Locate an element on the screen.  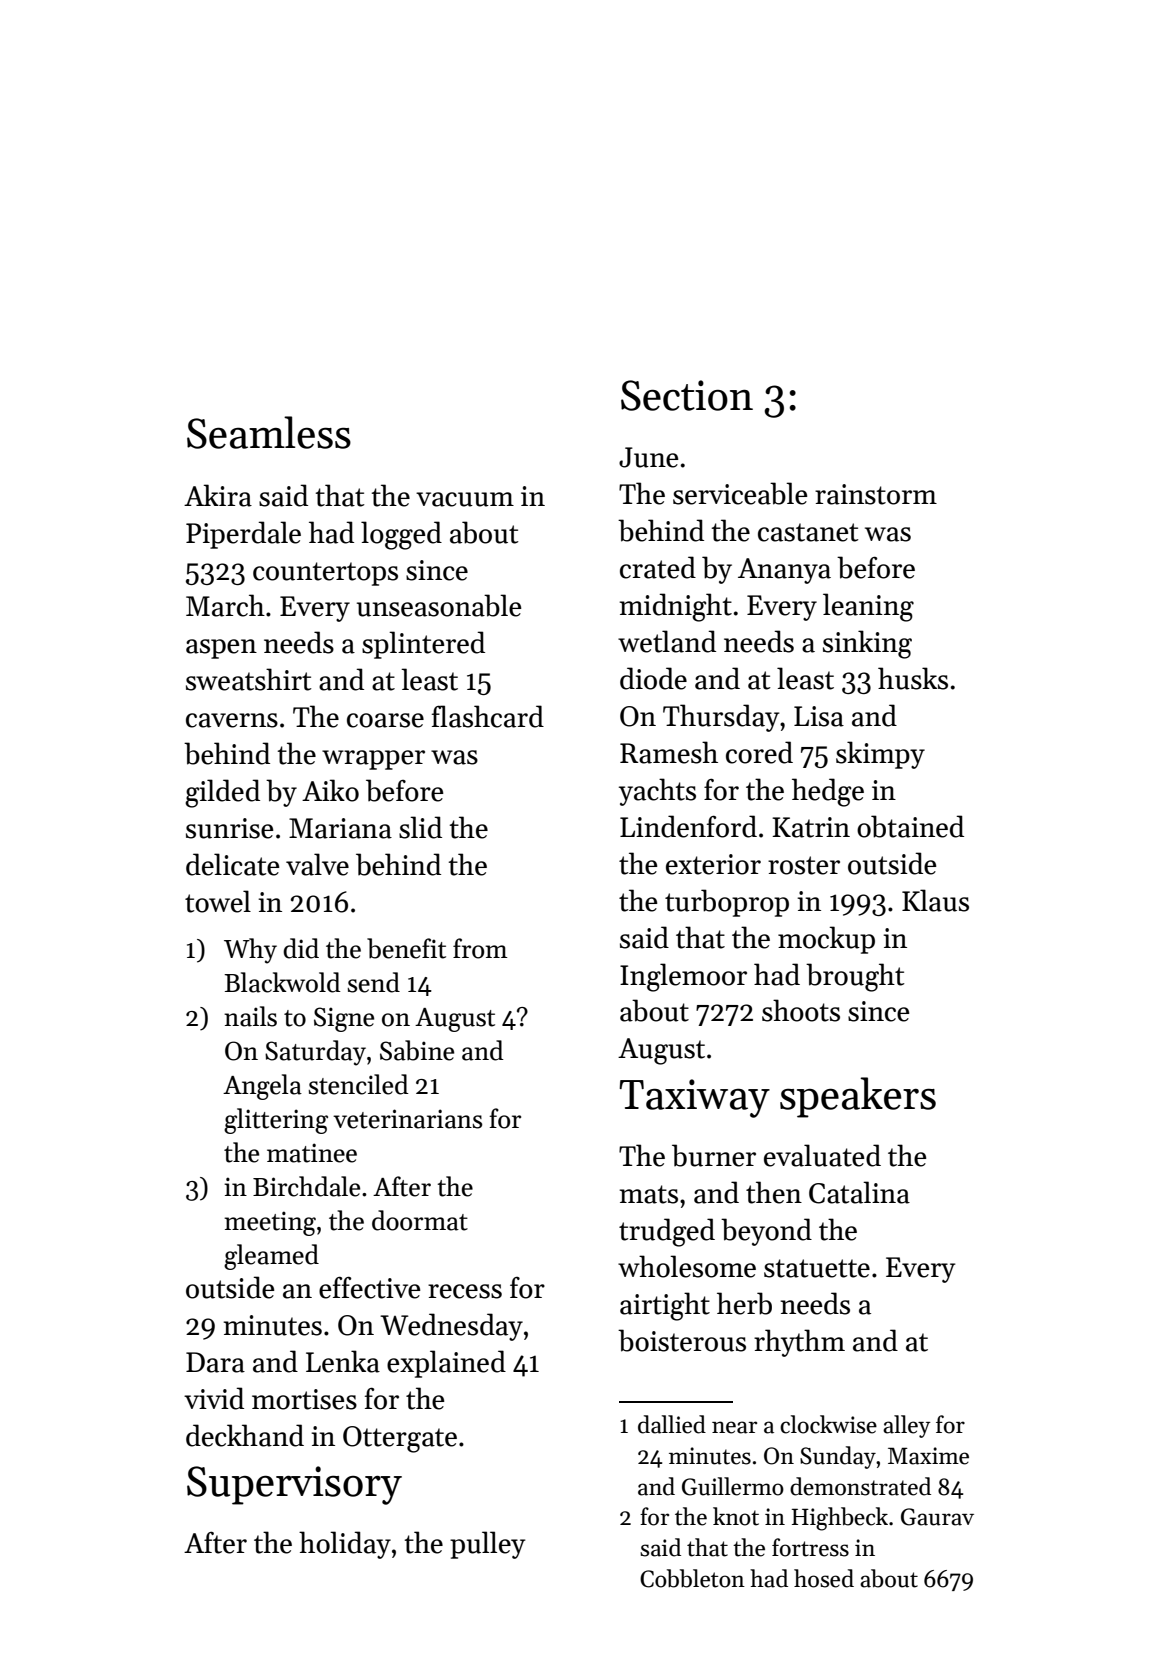
mockup is located at coordinates (826, 940).
